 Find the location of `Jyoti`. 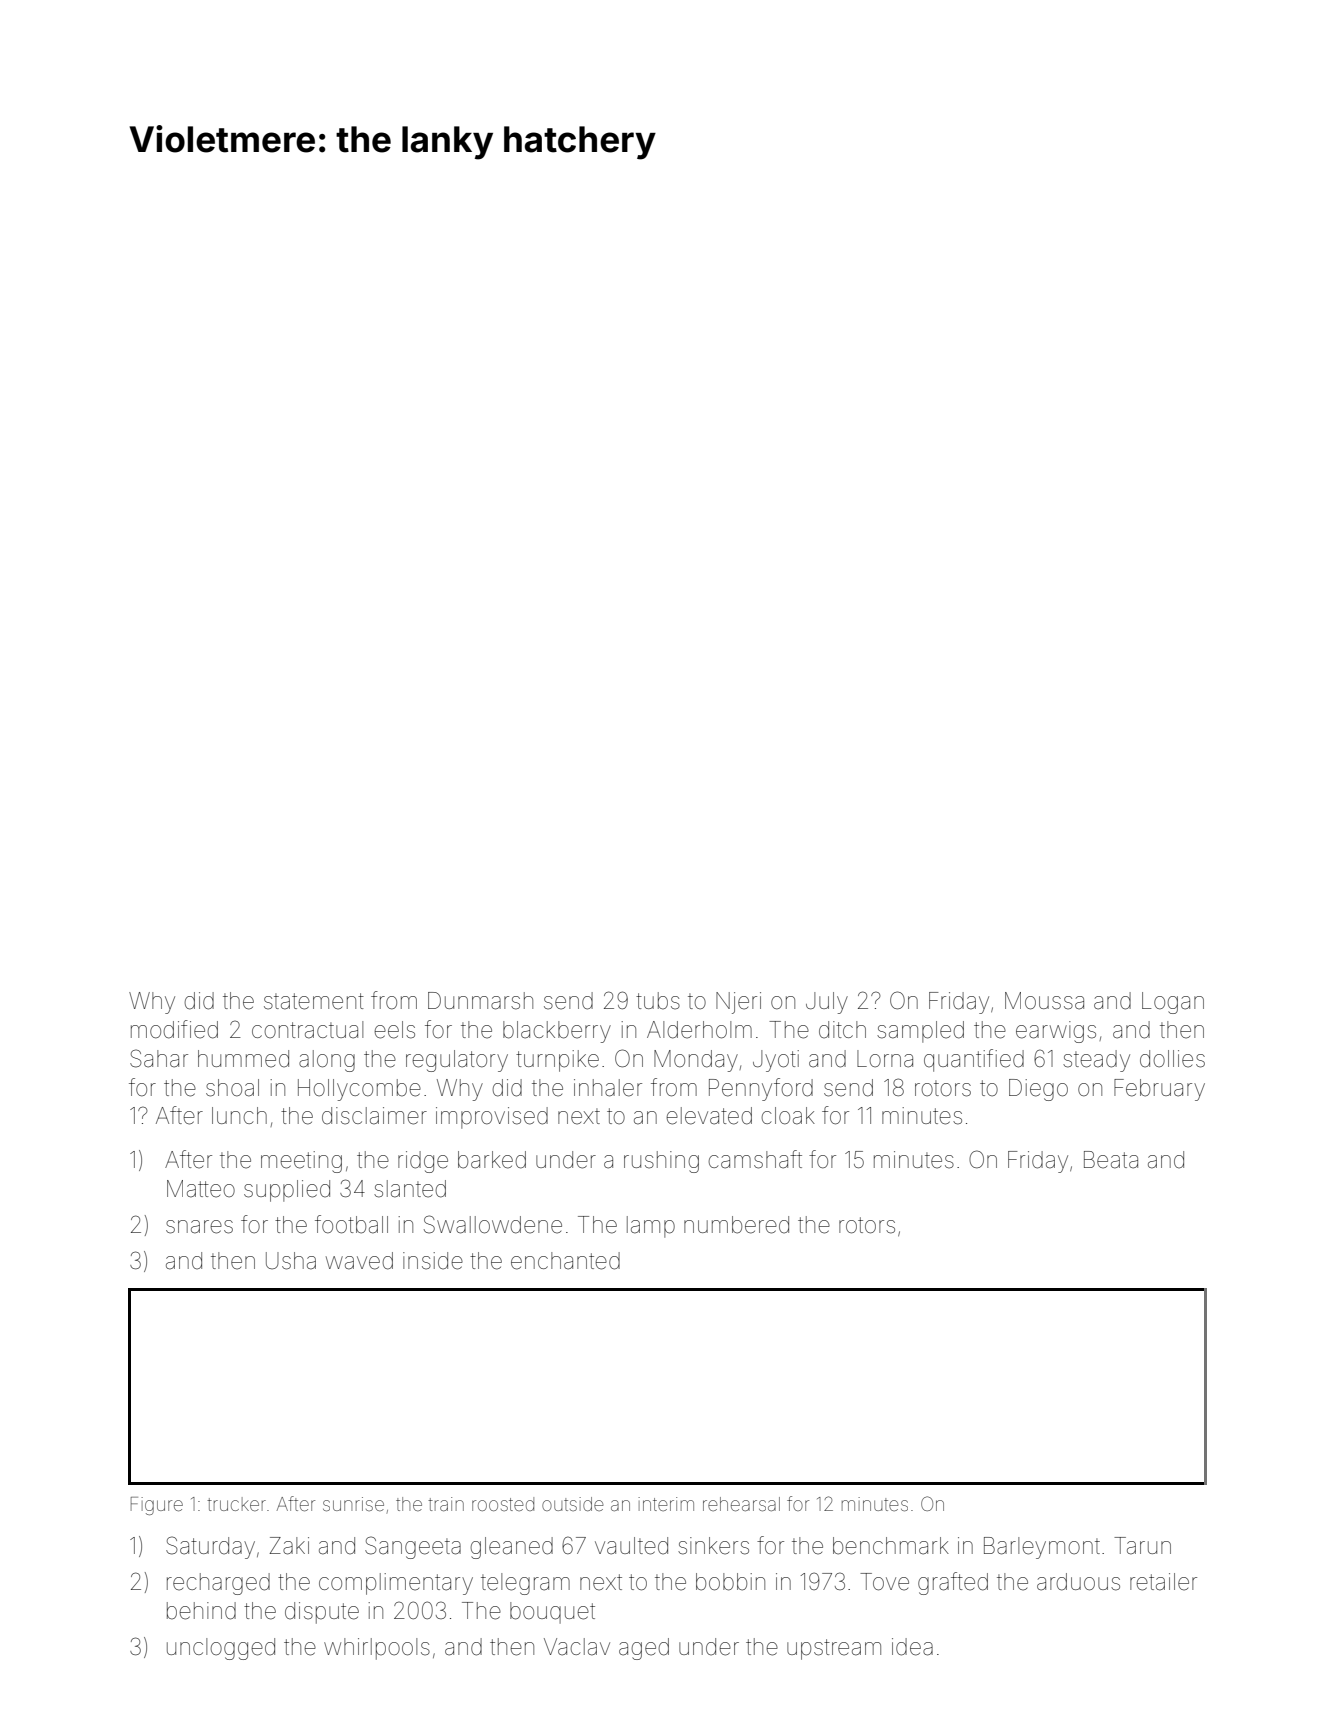

Jyoti is located at coordinates (776, 1061).
